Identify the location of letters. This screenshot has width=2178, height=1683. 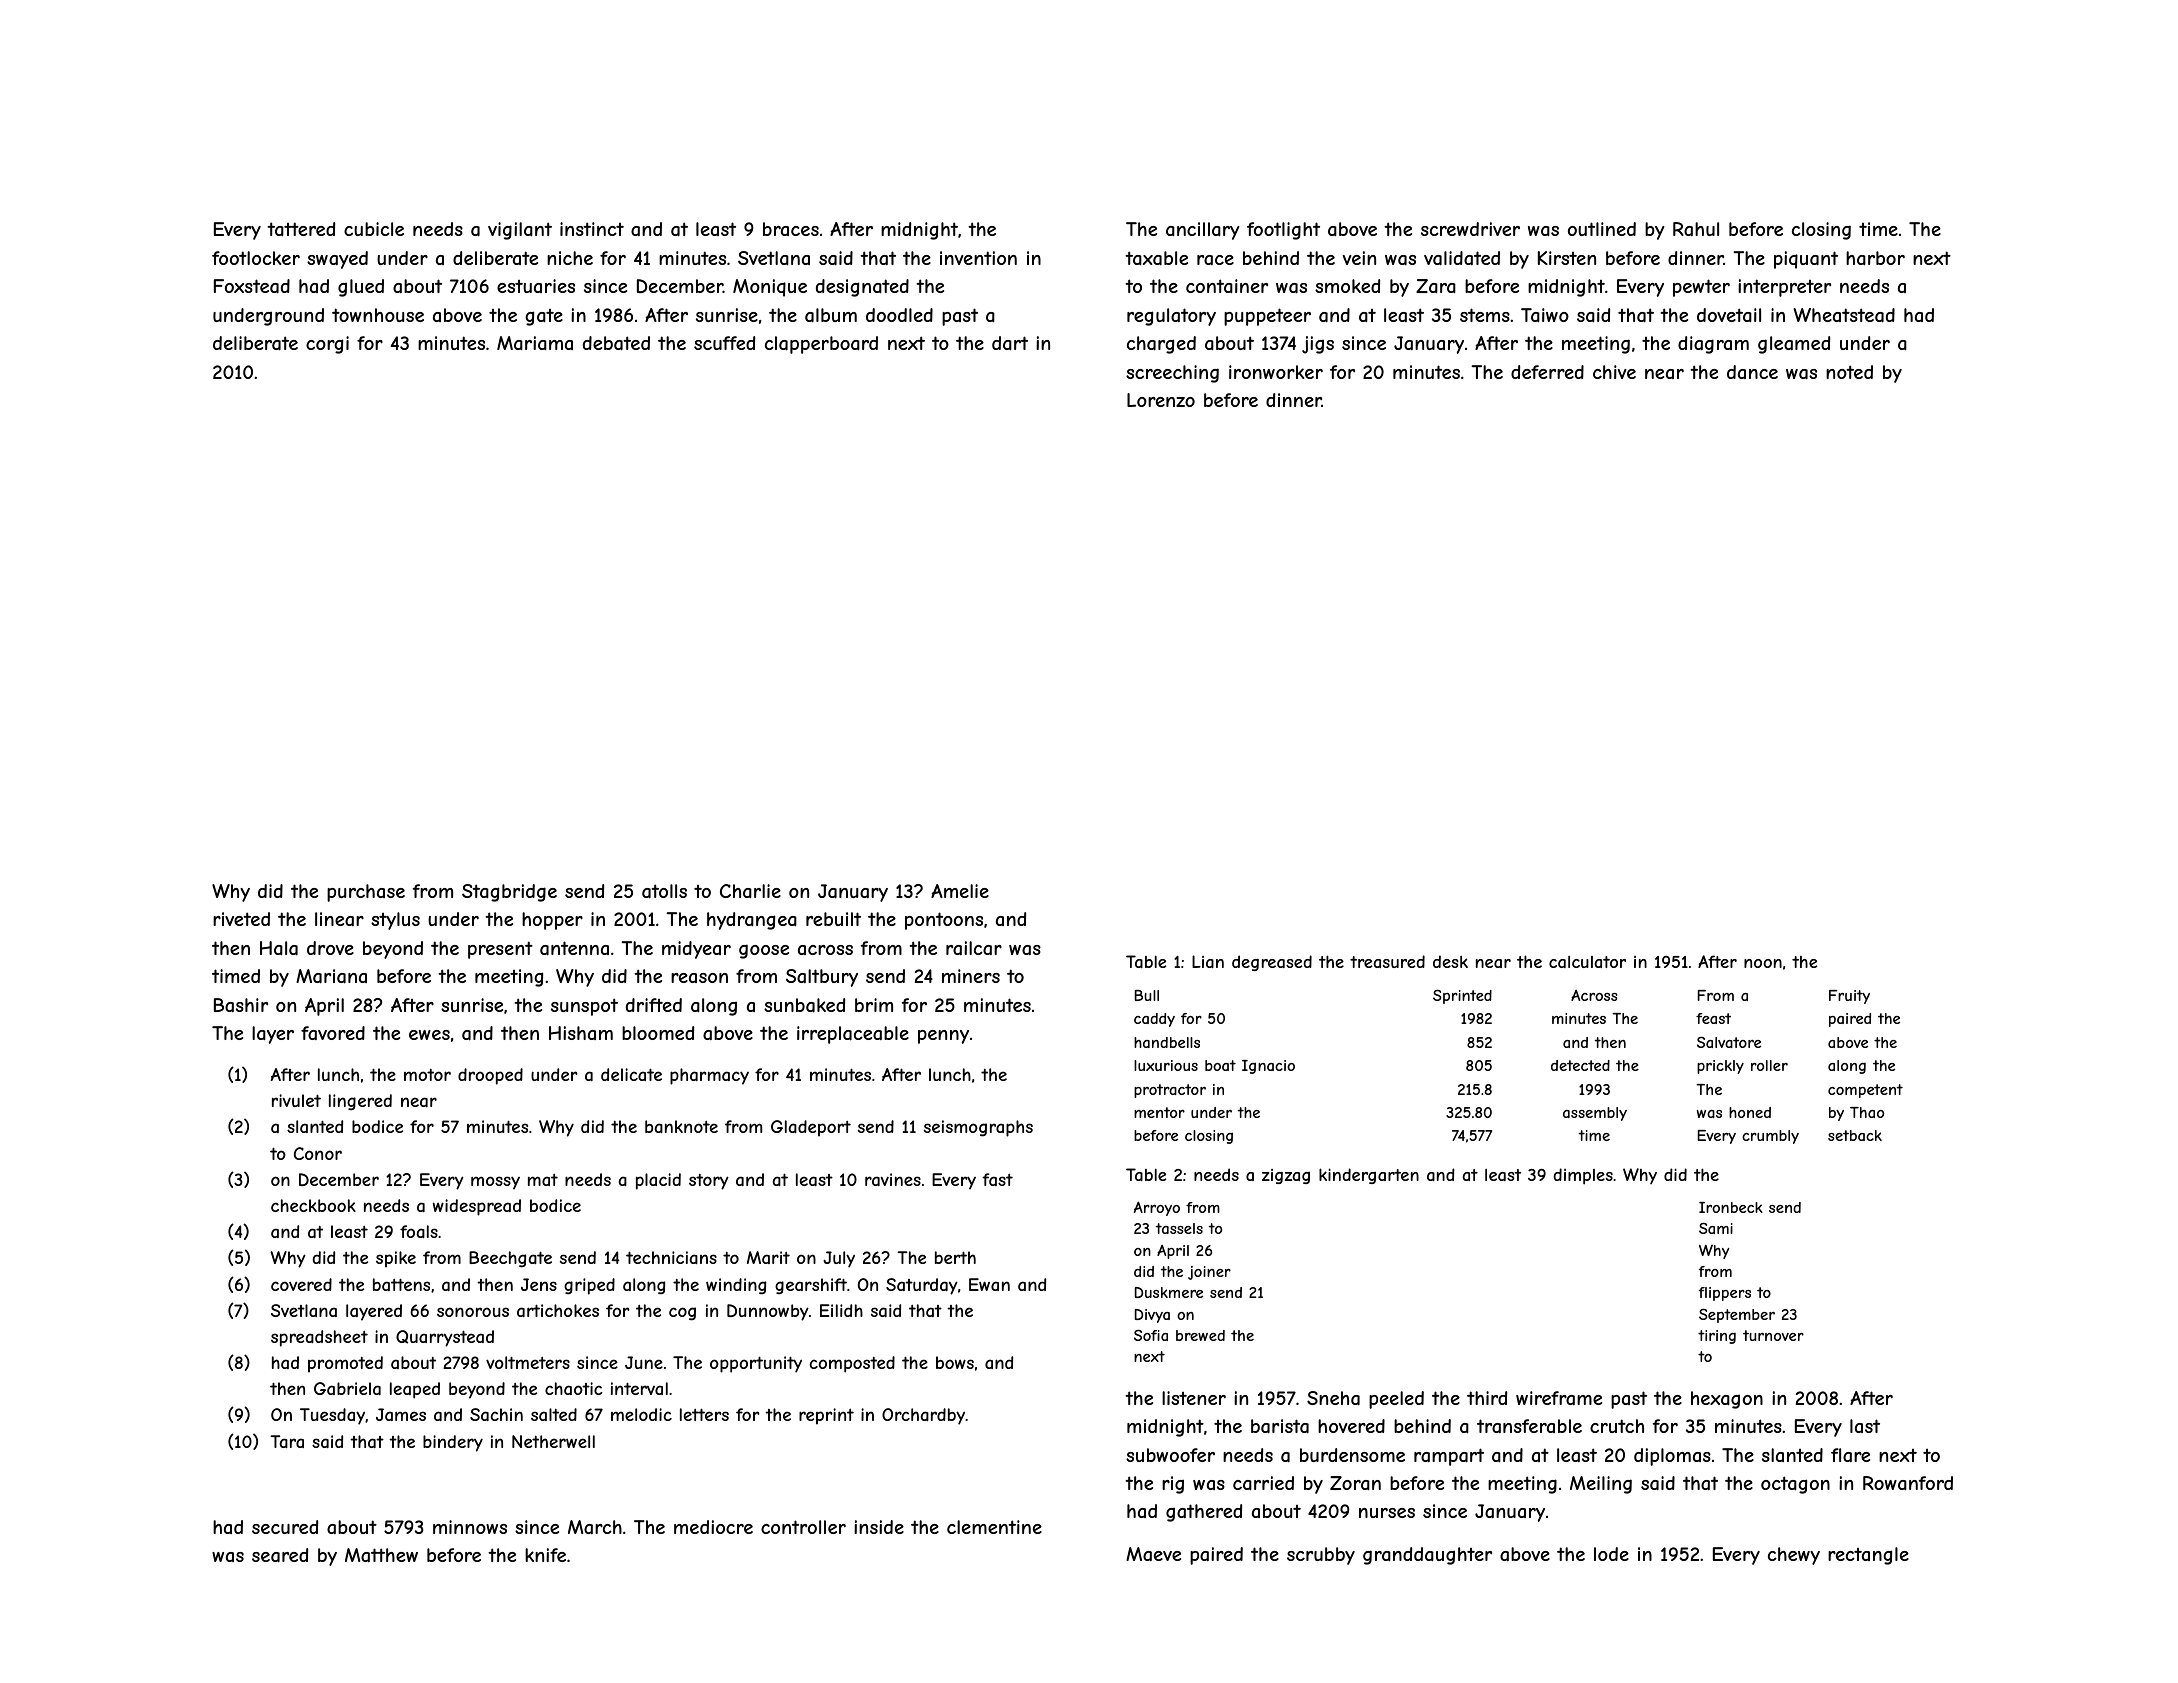
(704, 1414).
